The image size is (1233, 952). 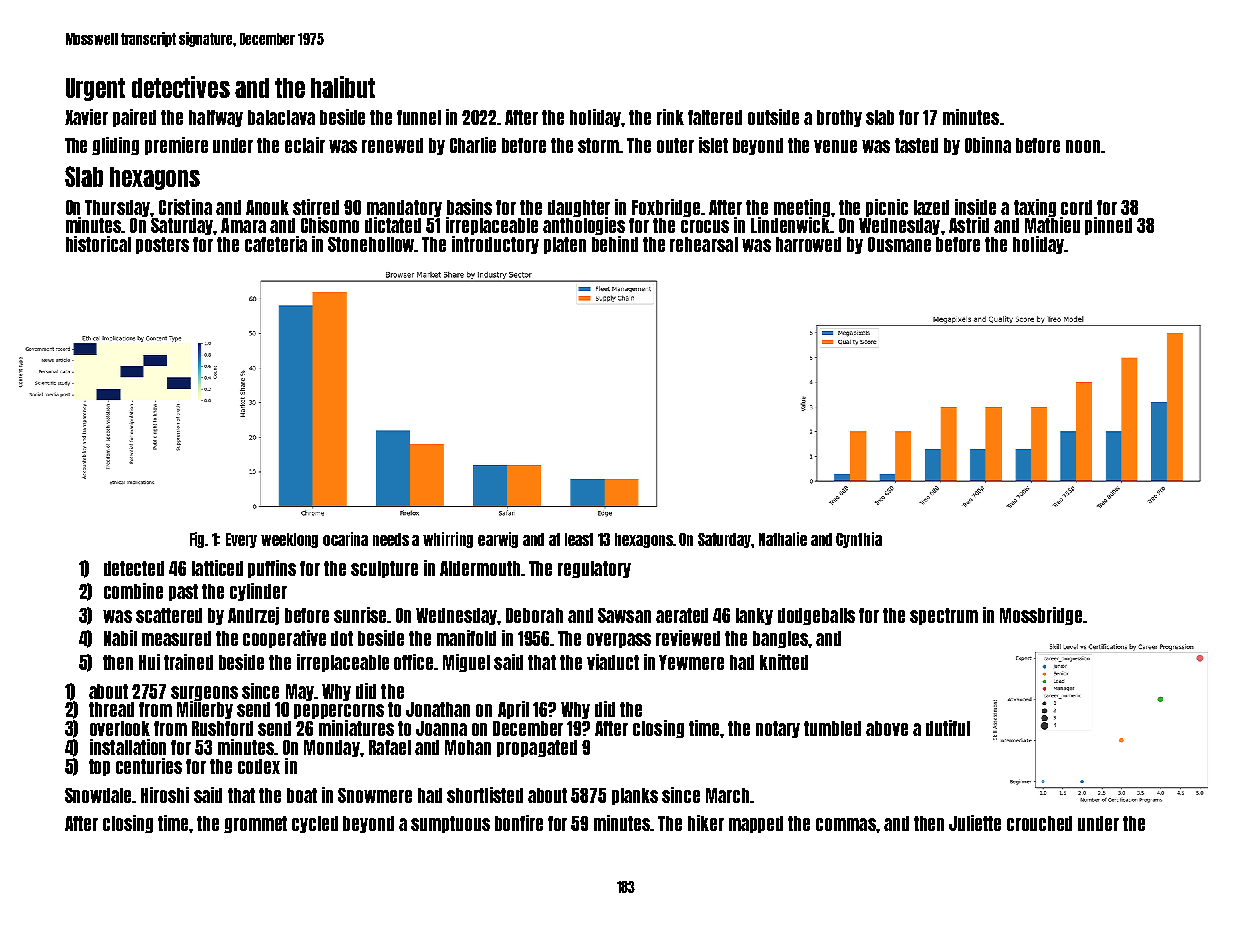 What do you see at coordinates (778, 729) in the document?
I see `notary` at bounding box center [778, 729].
